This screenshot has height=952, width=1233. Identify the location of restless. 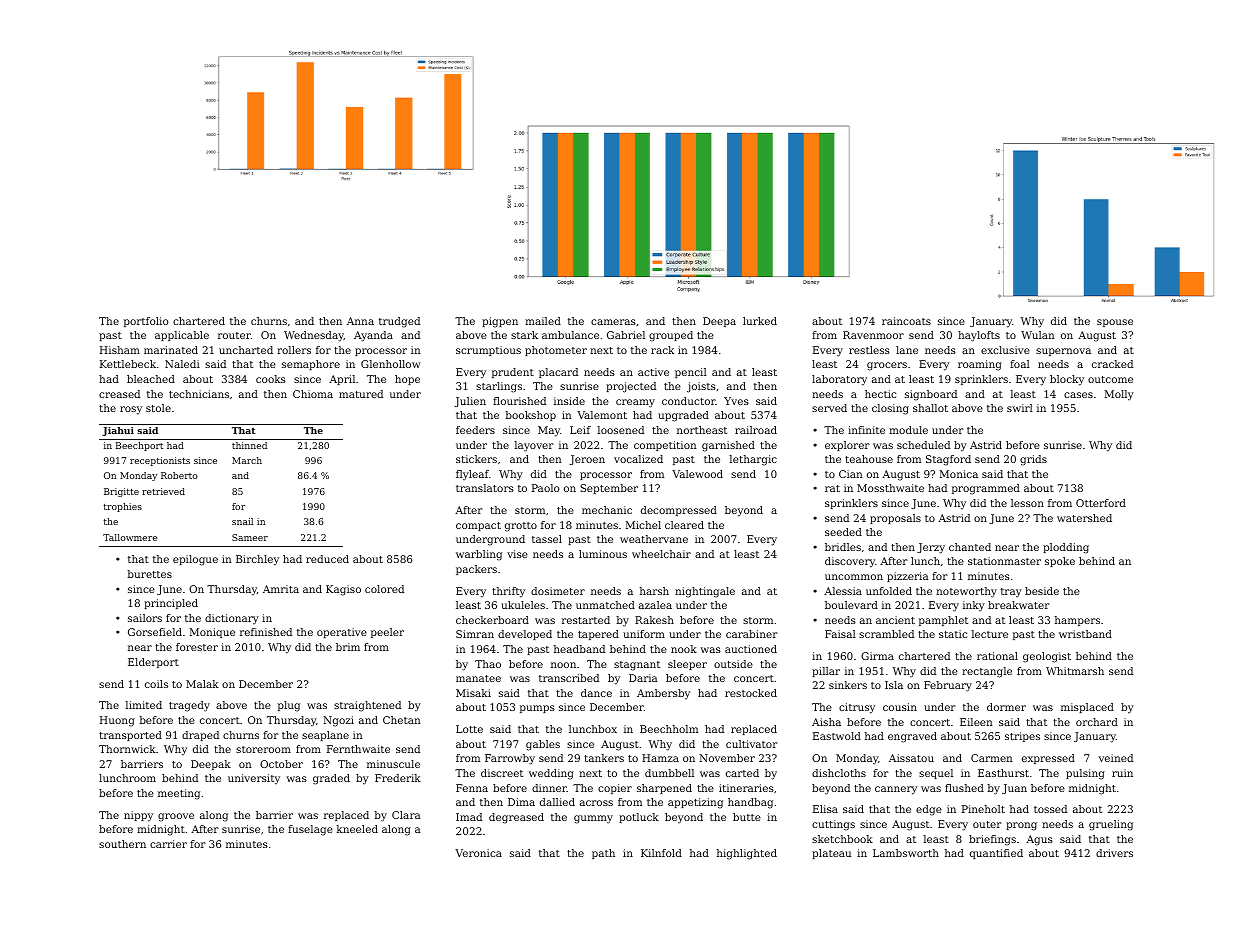
(869, 350).
